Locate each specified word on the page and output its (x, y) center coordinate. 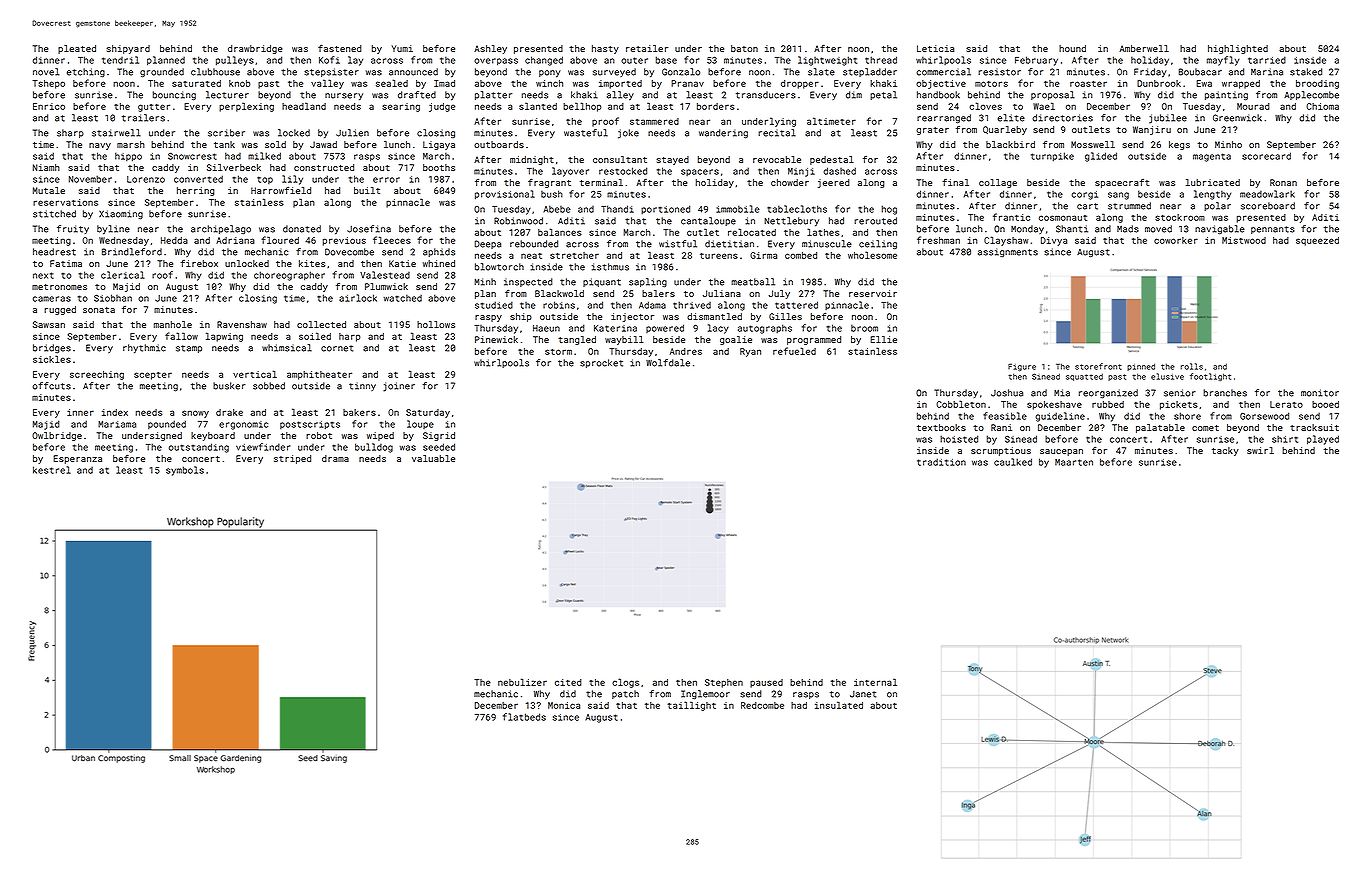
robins (559, 305)
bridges (52, 349)
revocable (777, 159)
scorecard (1266, 156)
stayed (672, 160)
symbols (185, 471)
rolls (1191, 366)
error (386, 180)
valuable (433, 458)
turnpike (1052, 157)
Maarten (1074, 462)
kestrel (52, 470)
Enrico (49, 106)
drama (335, 458)
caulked (1013, 462)
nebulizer (522, 682)
